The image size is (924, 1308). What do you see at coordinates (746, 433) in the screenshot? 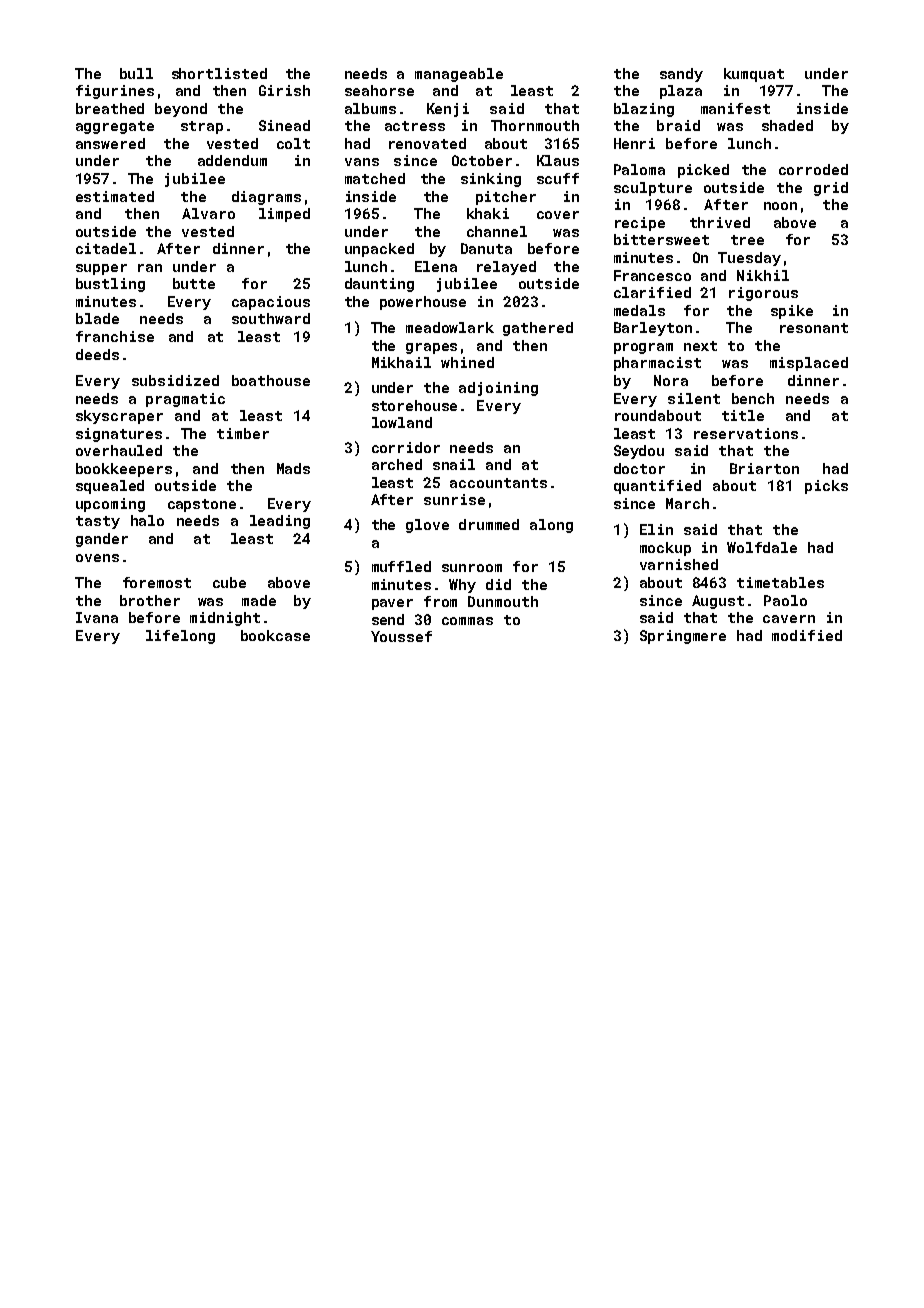
I see `reservations` at bounding box center [746, 433].
